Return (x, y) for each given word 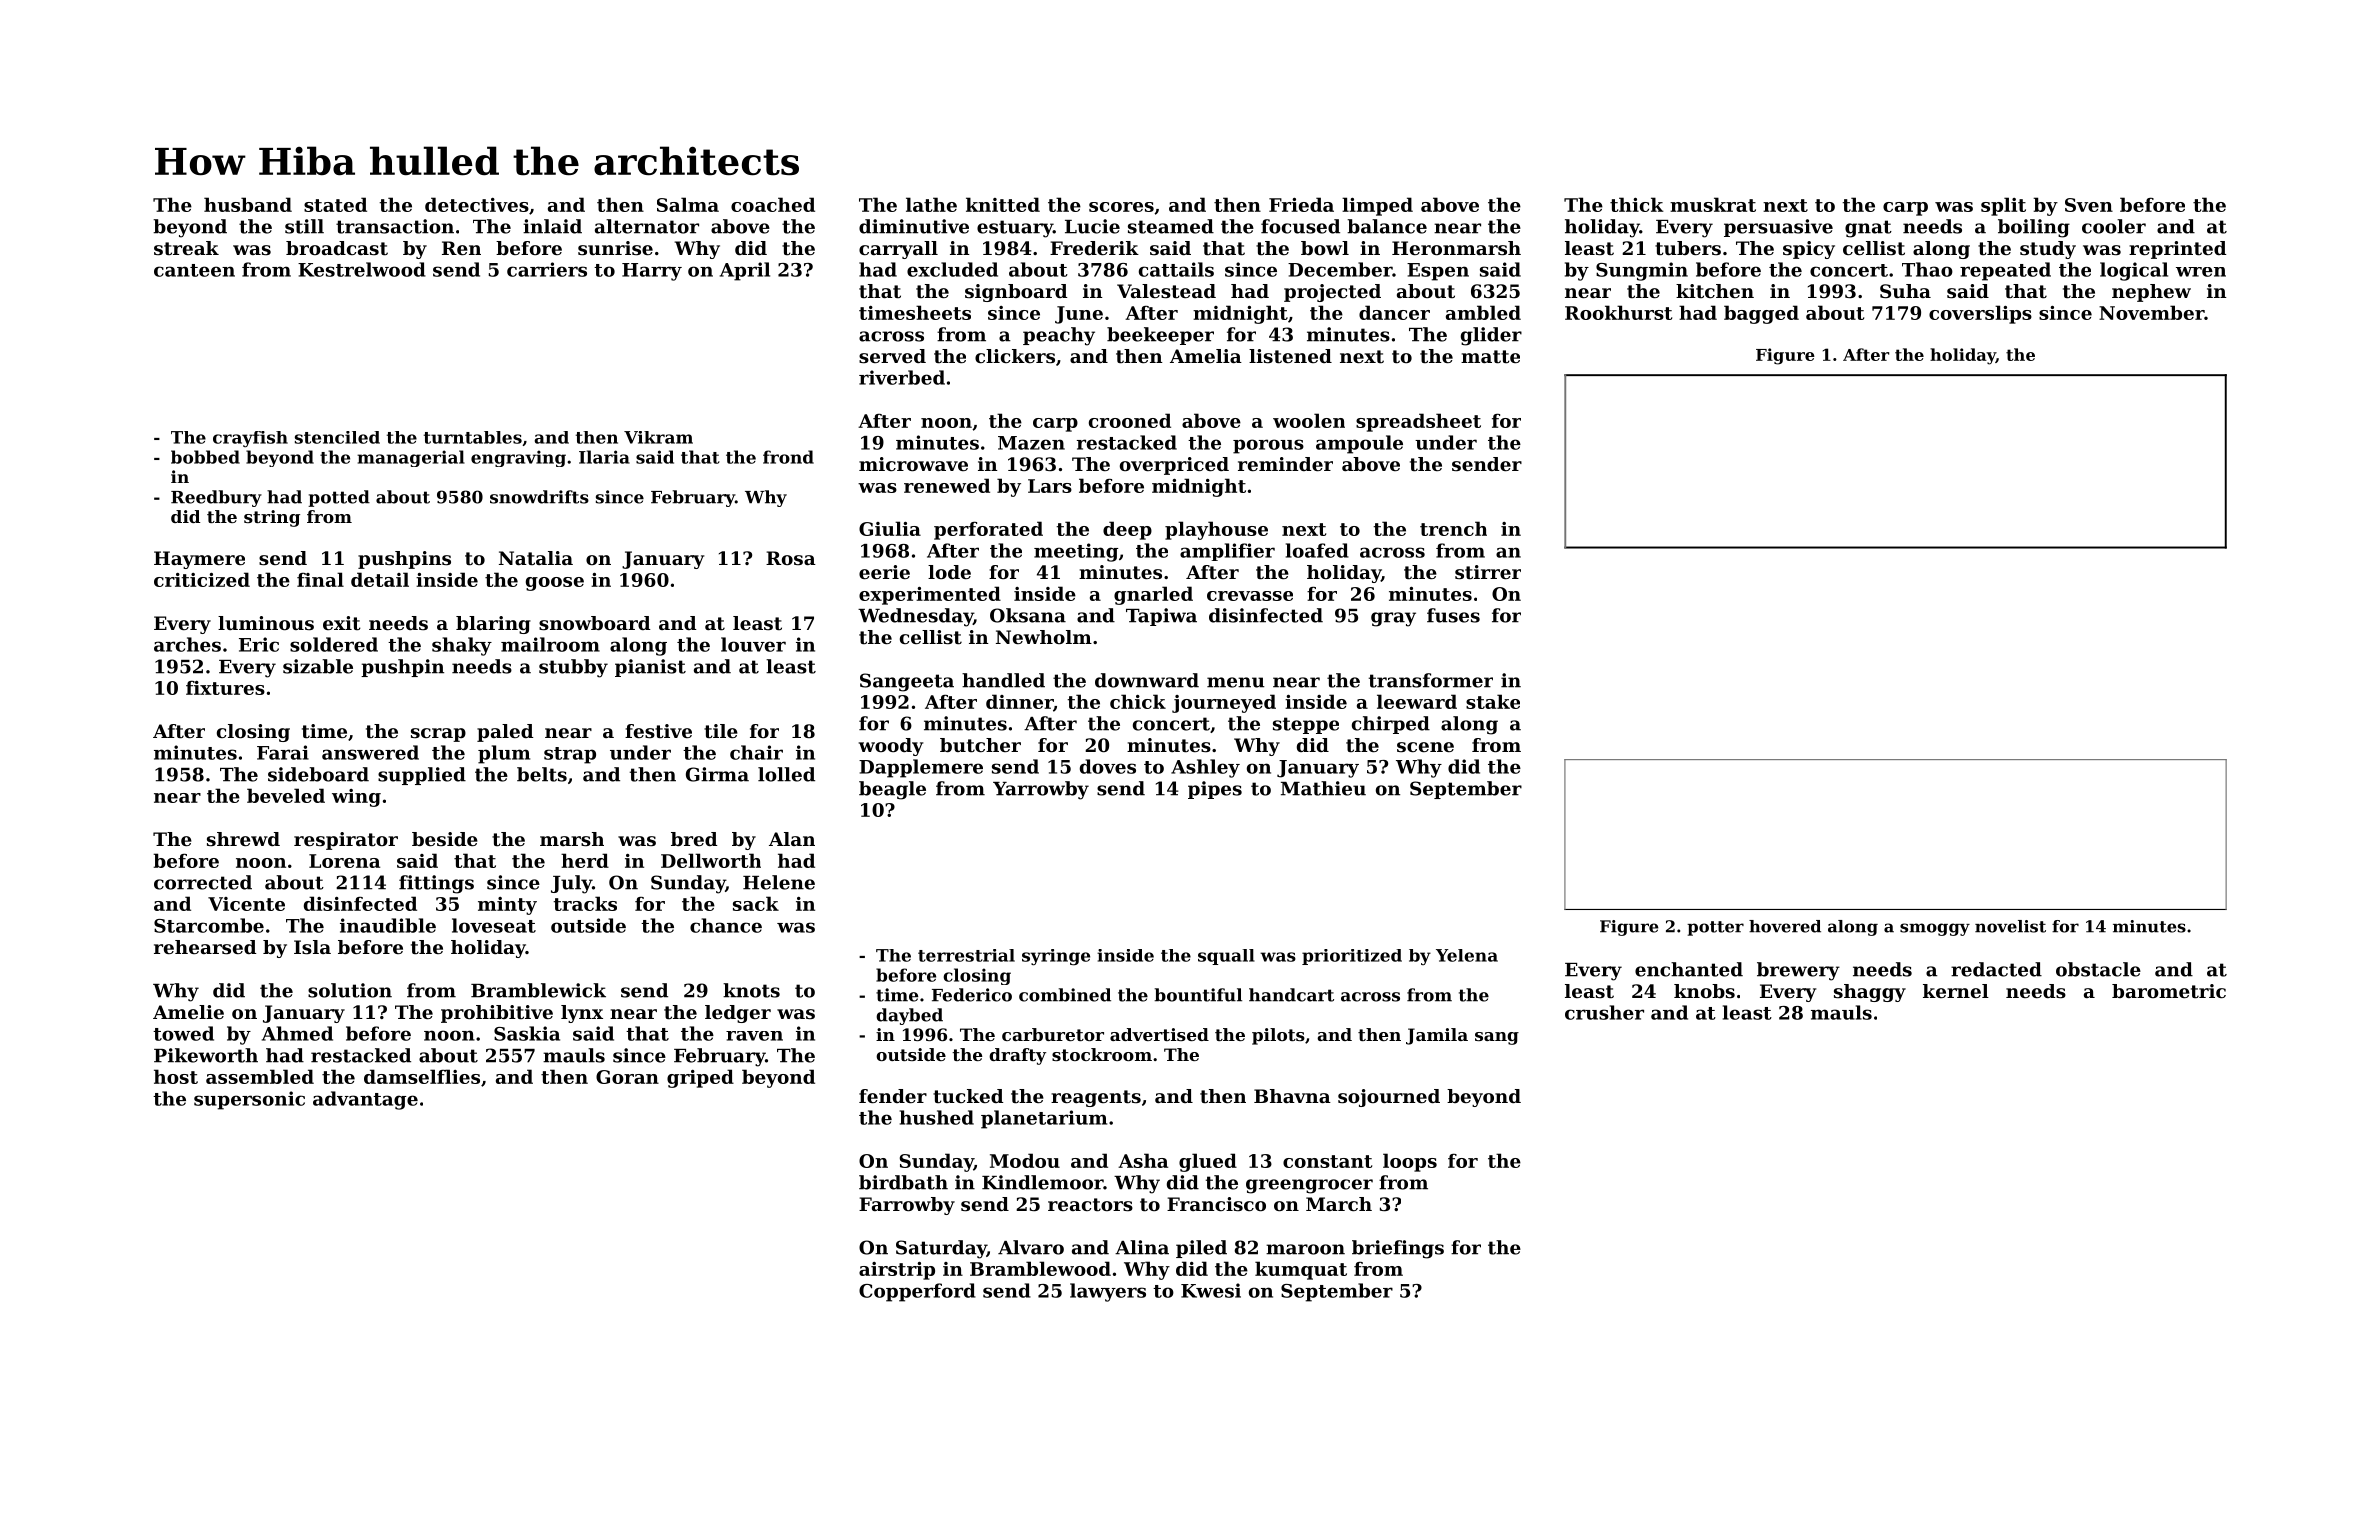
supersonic (249, 1100)
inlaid (552, 226)
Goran (627, 1077)
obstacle (2098, 969)
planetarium (1044, 1119)
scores (1121, 207)
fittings (436, 884)
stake (1493, 701)
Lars (1050, 486)
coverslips (1980, 314)
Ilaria (604, 457)
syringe (1056, 957)
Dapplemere (921, 768)
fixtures (225, 687)
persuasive (1778, 228)
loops (1410, 1162)
